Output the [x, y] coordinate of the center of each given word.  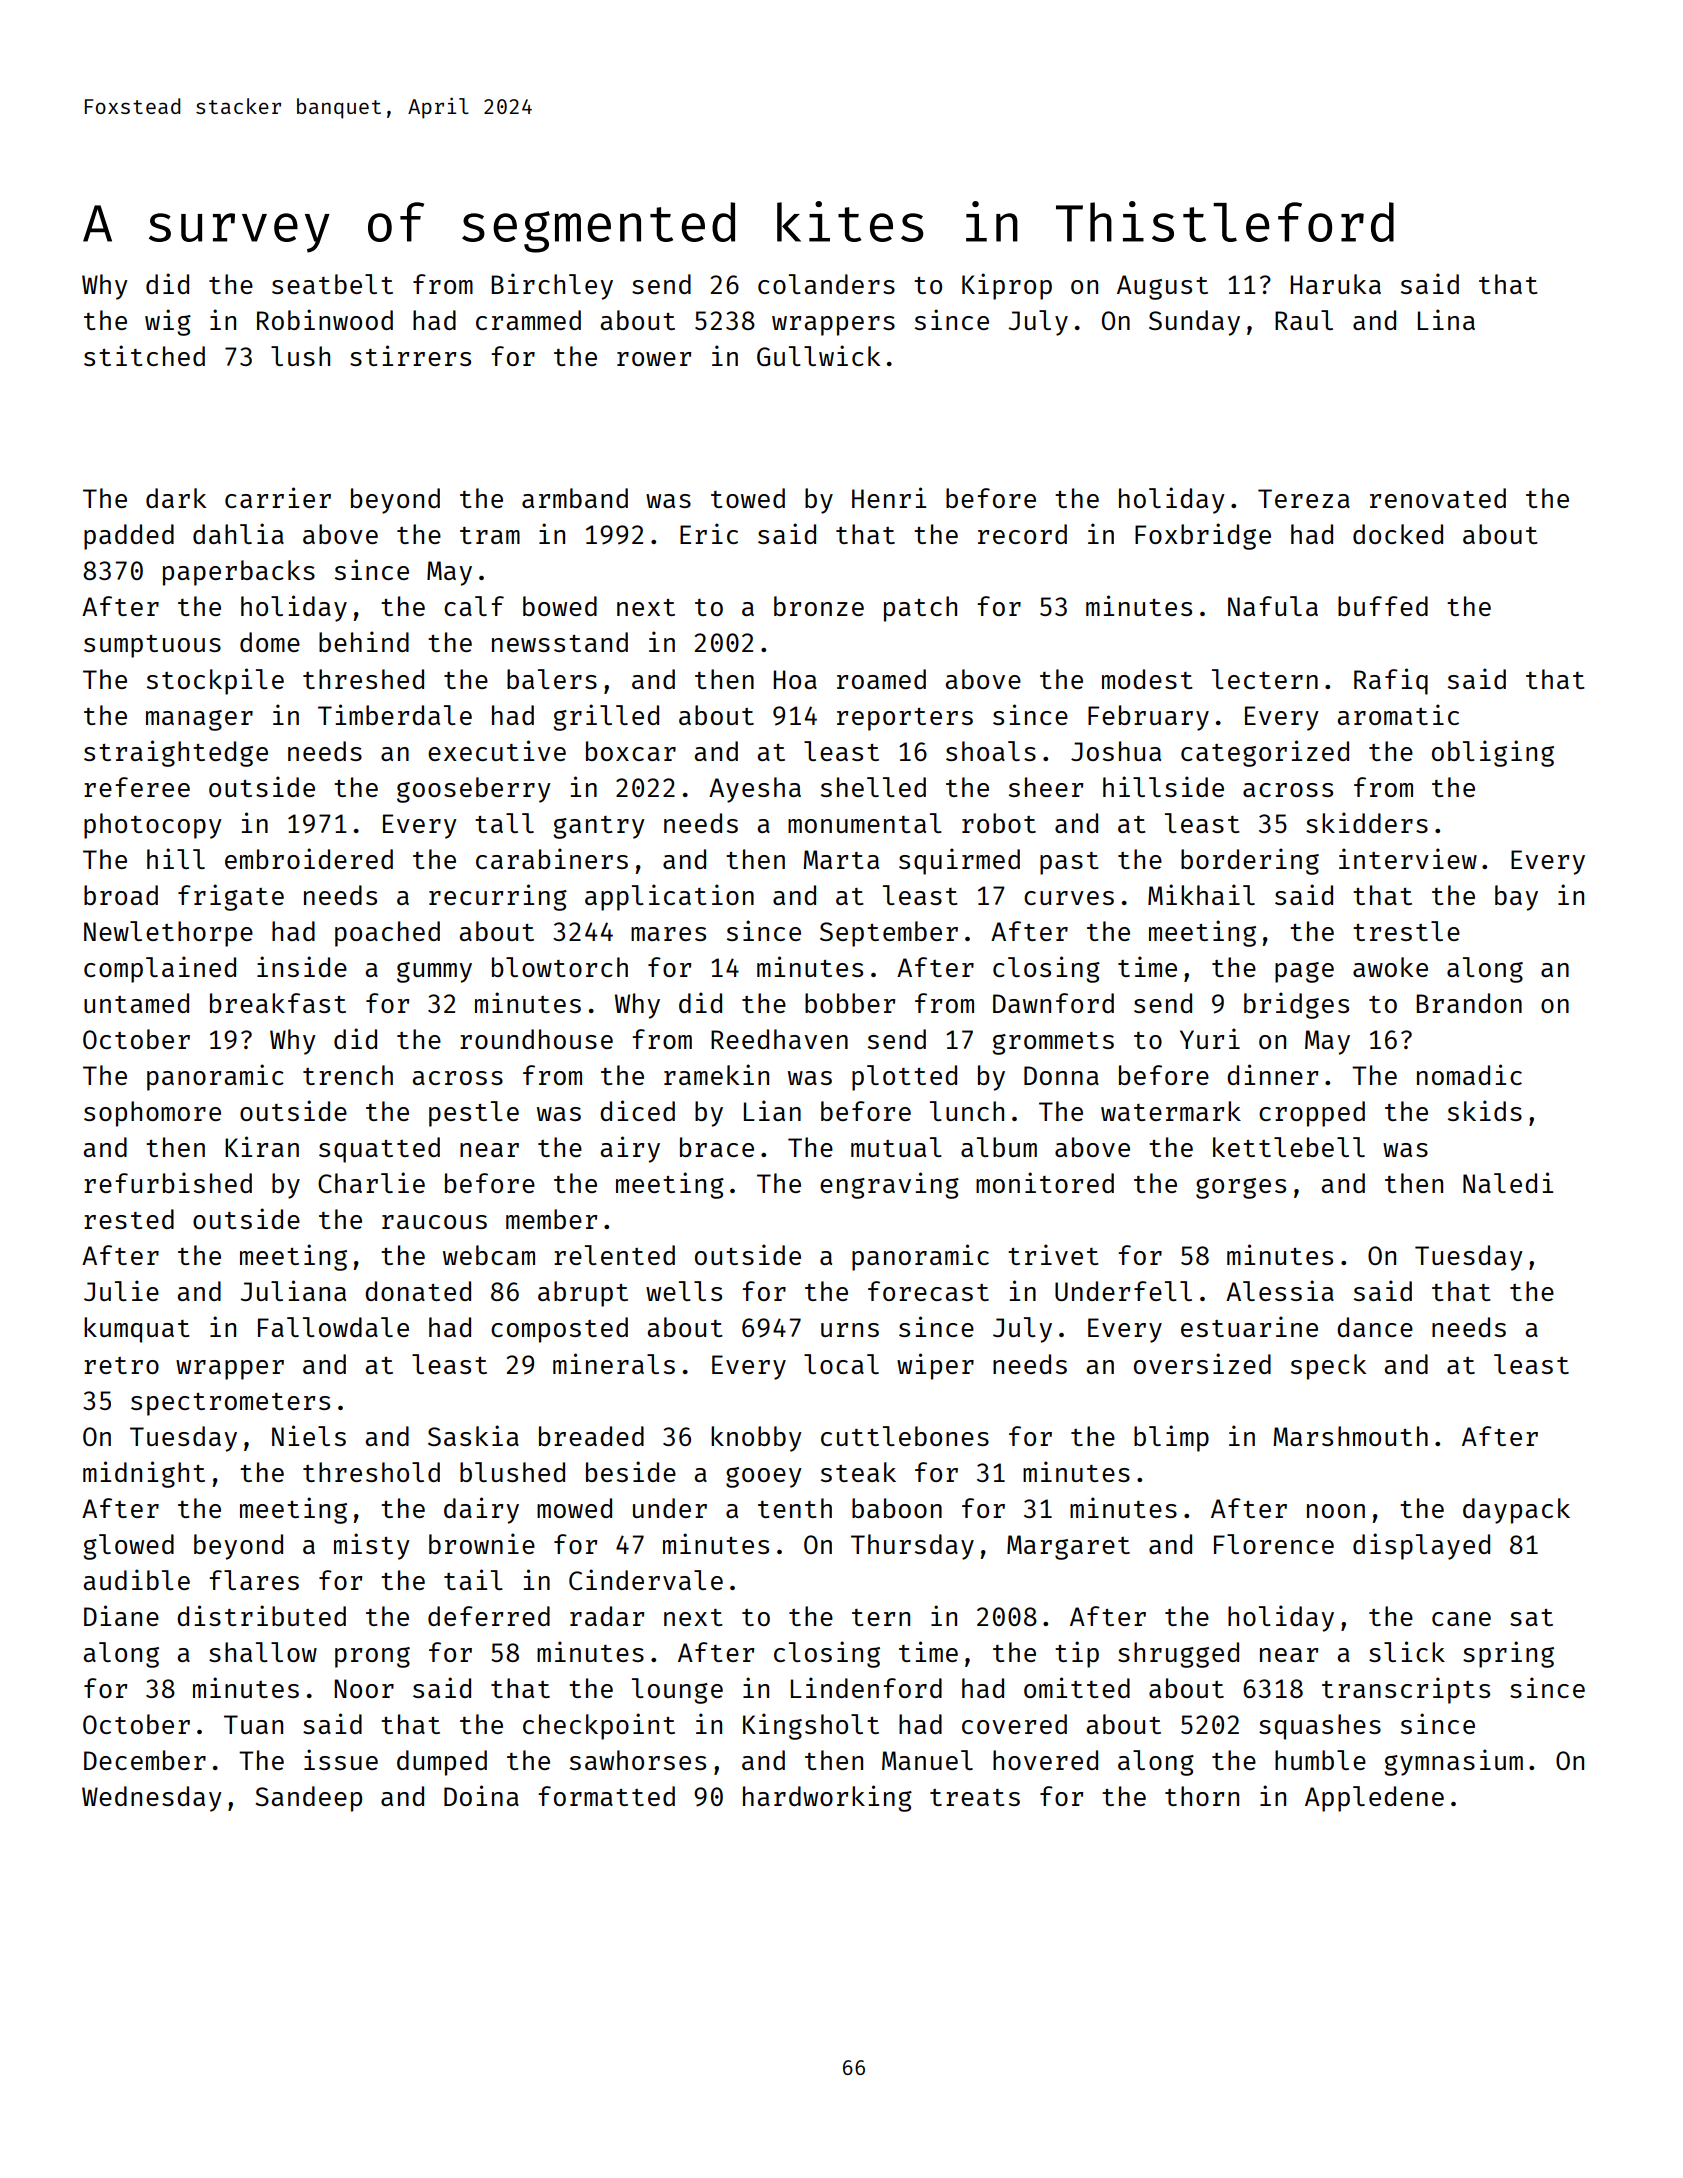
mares [668, 934]
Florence [1274, 1544]
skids [1485, 1110]
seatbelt [332, 284]
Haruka [1335, 284]
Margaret [1068, 1547]
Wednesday [152, 1799]
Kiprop [1007, 286]
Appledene [1374, 1799]
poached [387, 934]
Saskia [473, 1435]
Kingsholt [811, 1726]
